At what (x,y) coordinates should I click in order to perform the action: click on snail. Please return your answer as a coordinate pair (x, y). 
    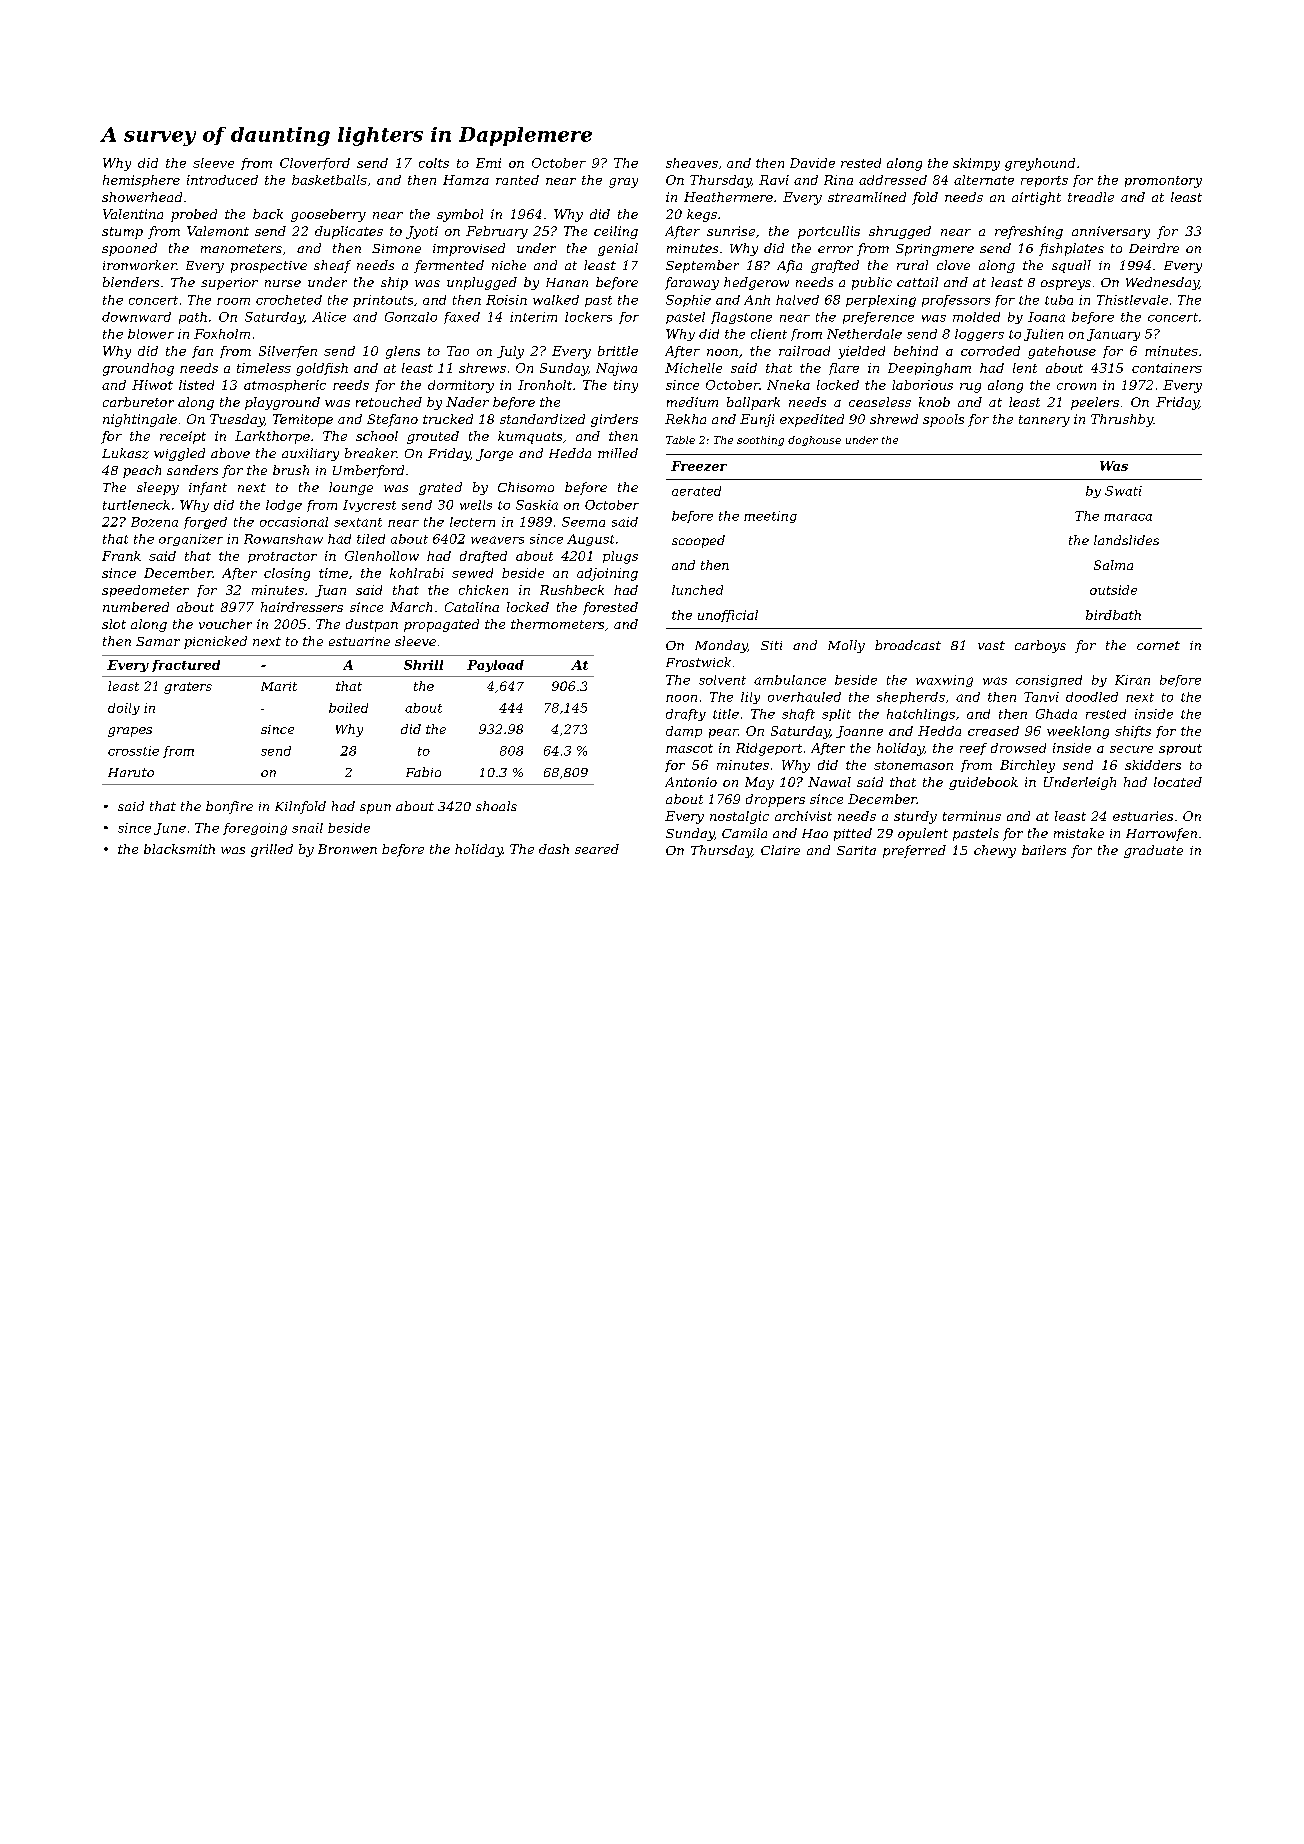
    Looking at the image, I should click on (307, 828).
